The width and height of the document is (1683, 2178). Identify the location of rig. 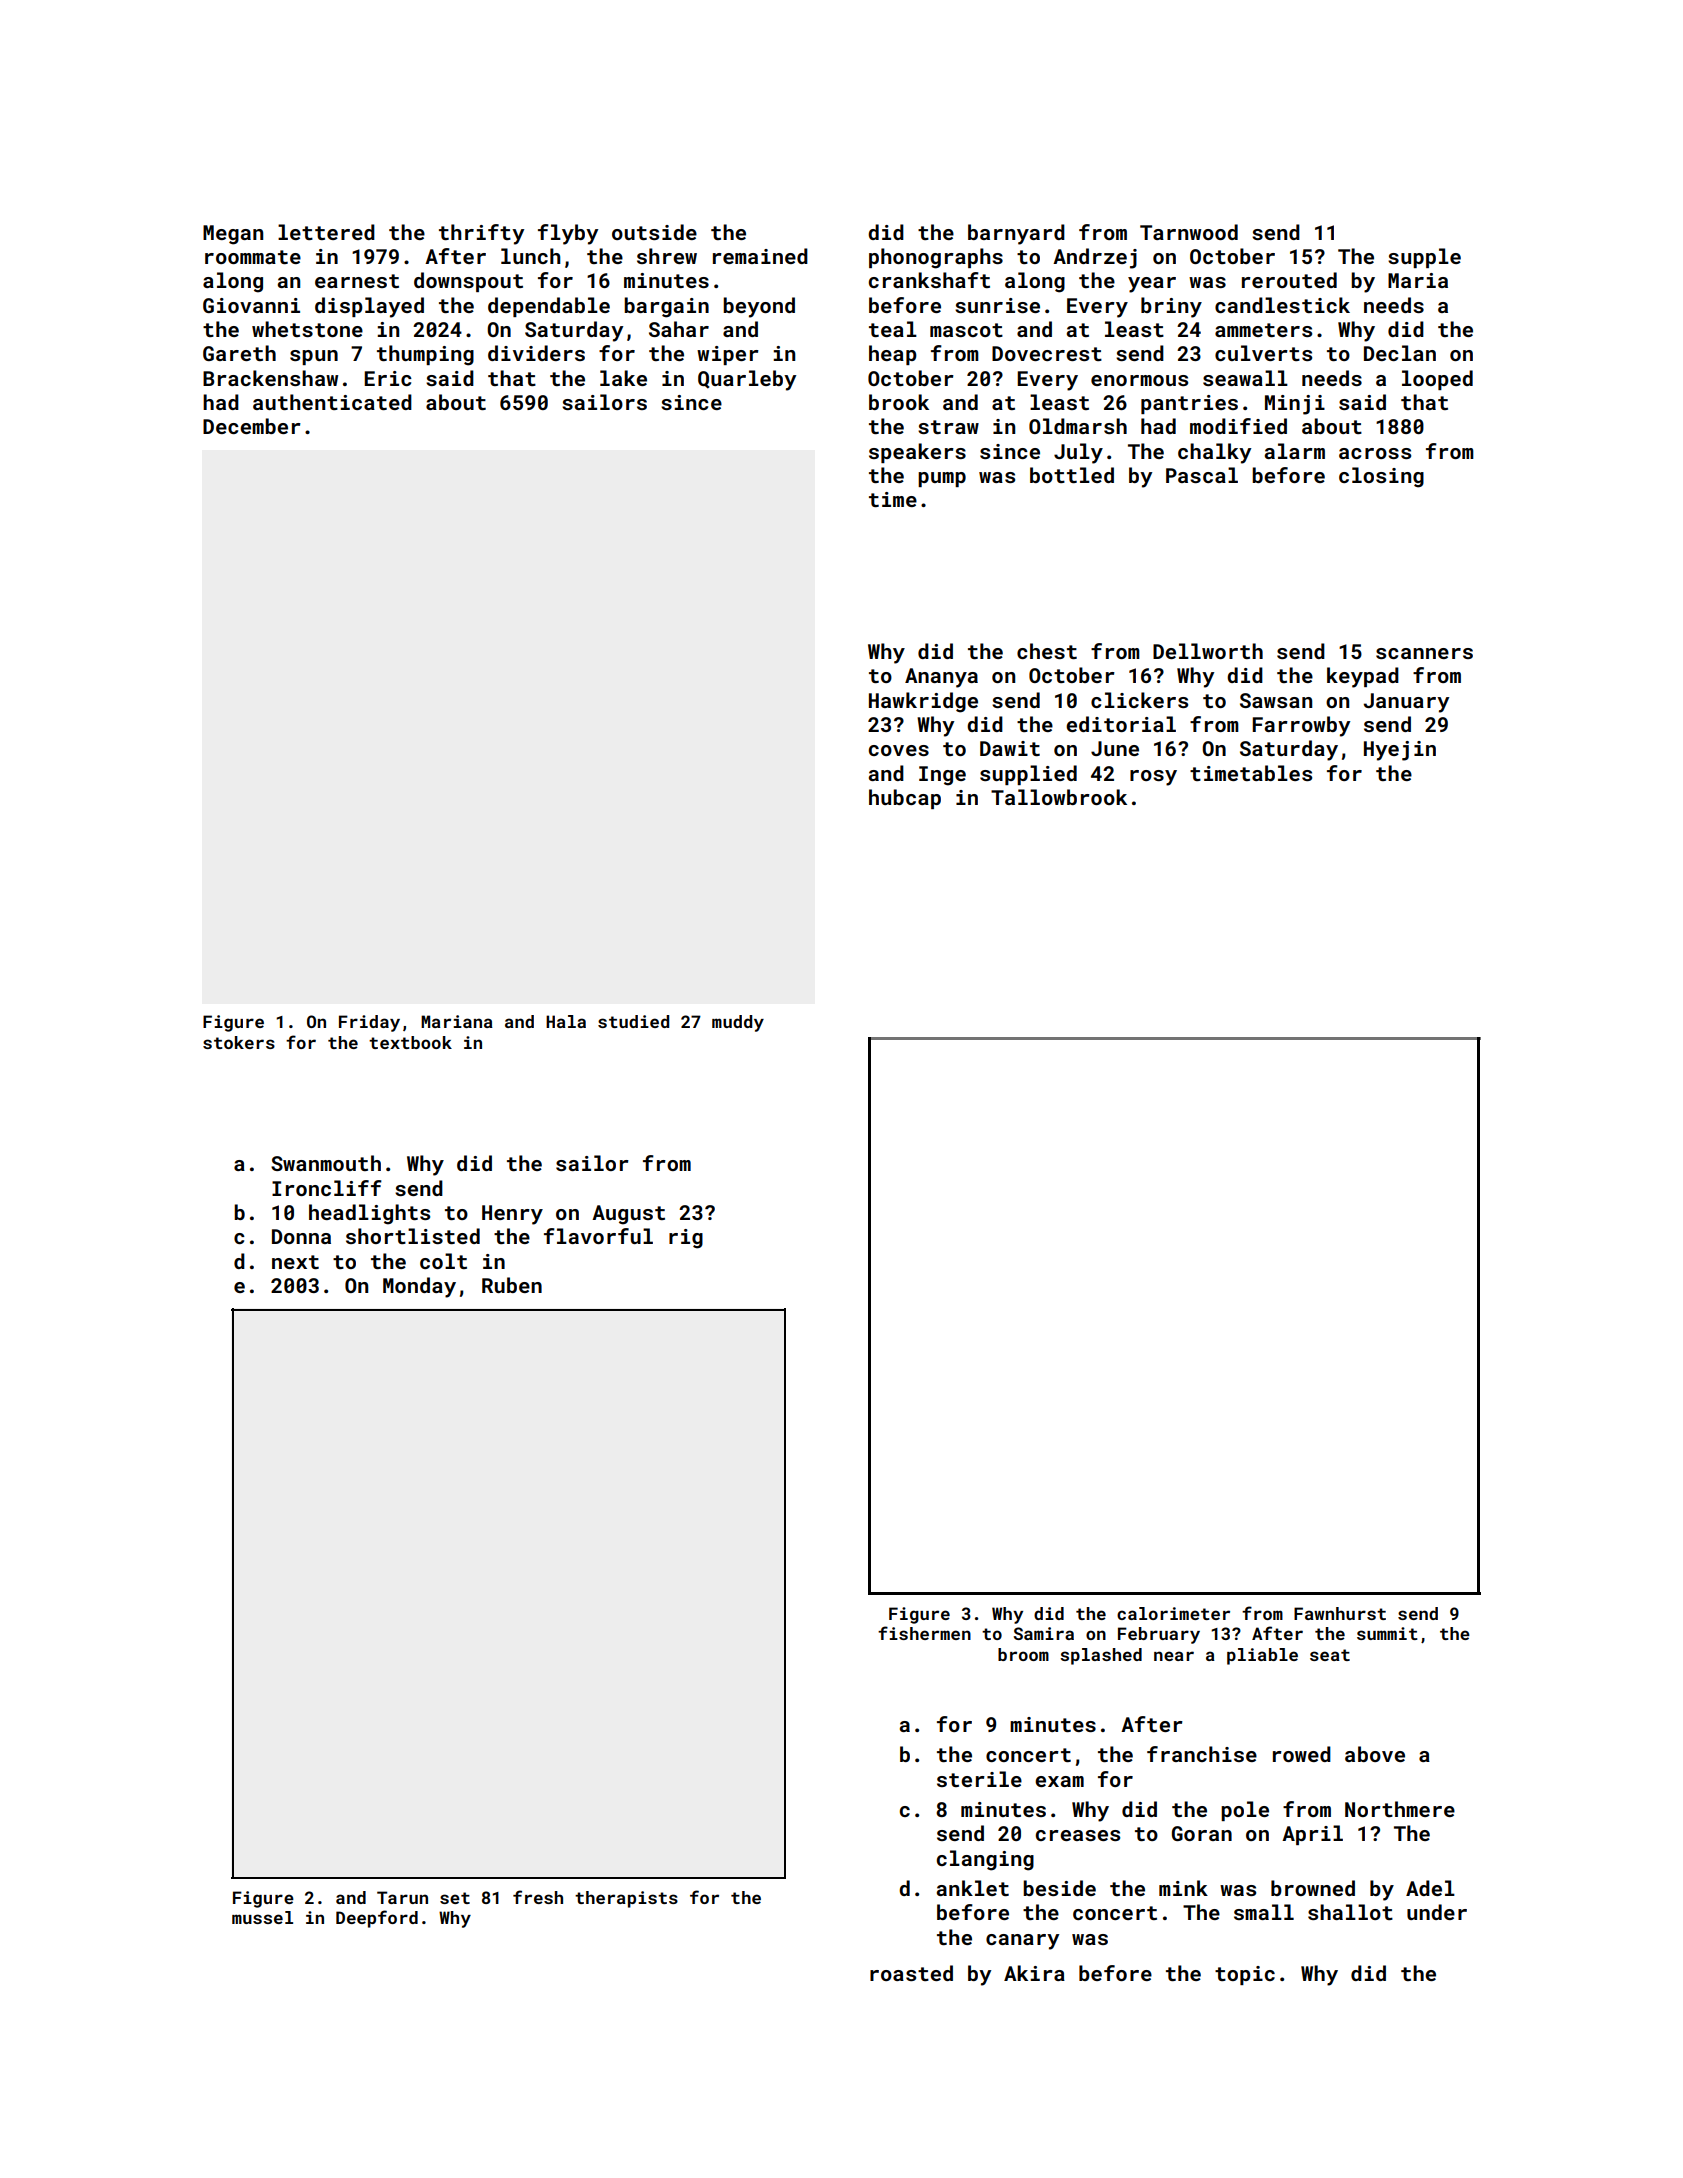
(686, 1239).
